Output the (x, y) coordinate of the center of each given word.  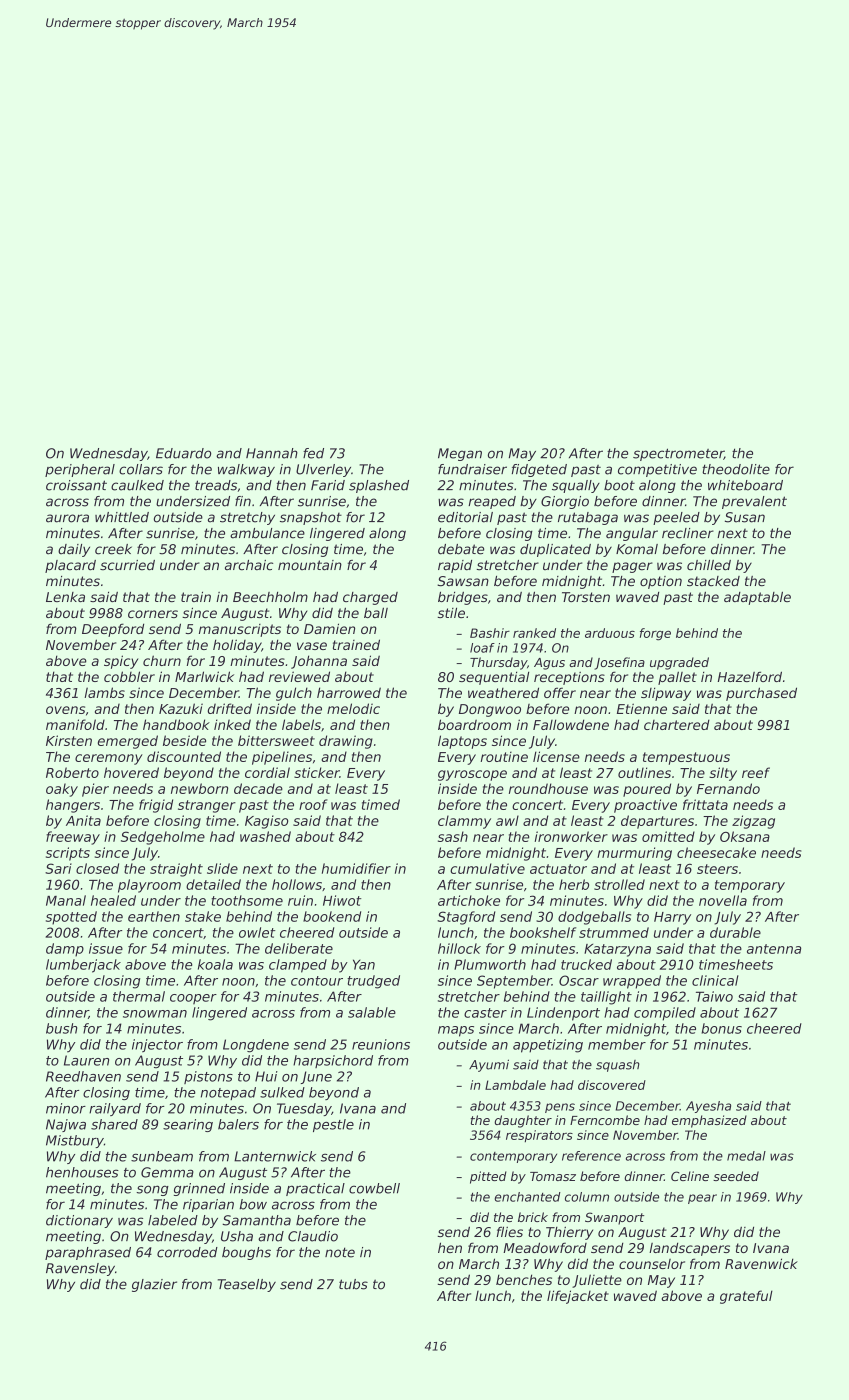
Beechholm (270, 597)
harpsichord (333, 1061)
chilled (709, 565)
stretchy (247, 518)
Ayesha (708, 1107)
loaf (482, 648)
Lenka (65, 597)
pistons (208, 1077)
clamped (298, 966)
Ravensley (80, 1269)
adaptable (757, 598)
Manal (66, 900)
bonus (721, 1028)
